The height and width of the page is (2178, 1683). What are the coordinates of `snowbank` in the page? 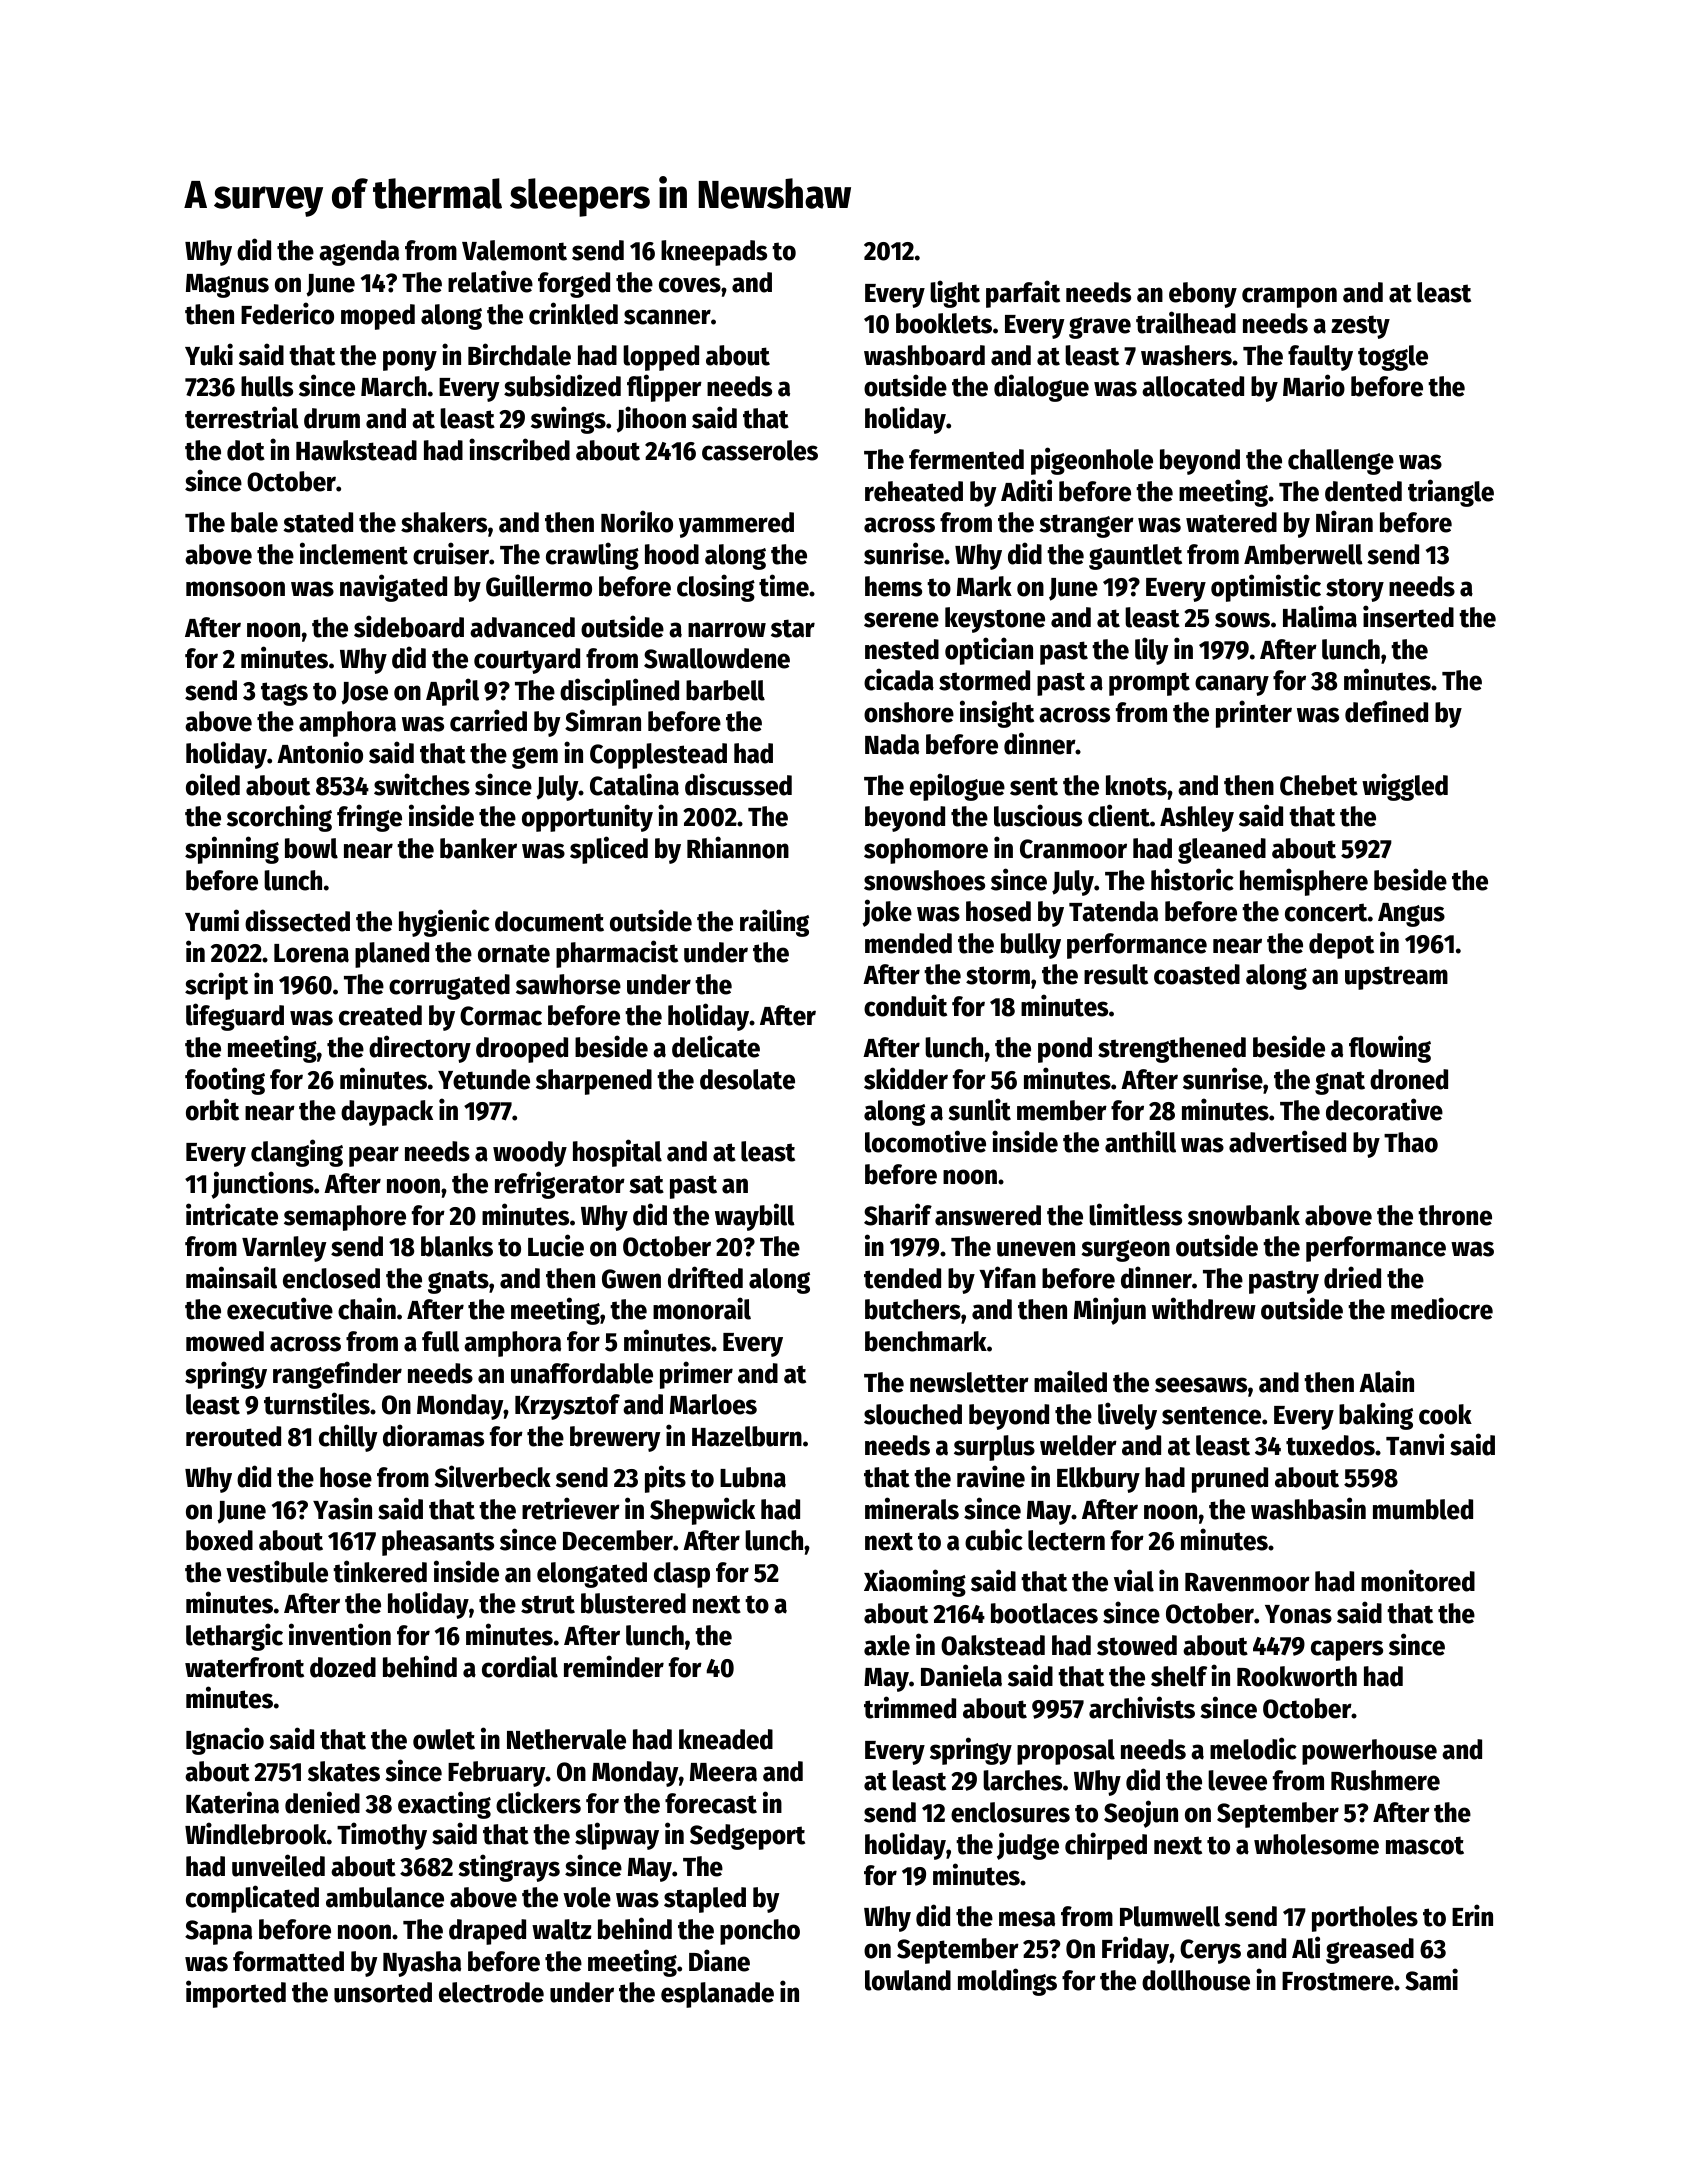 It's located at (1244, 1215).
